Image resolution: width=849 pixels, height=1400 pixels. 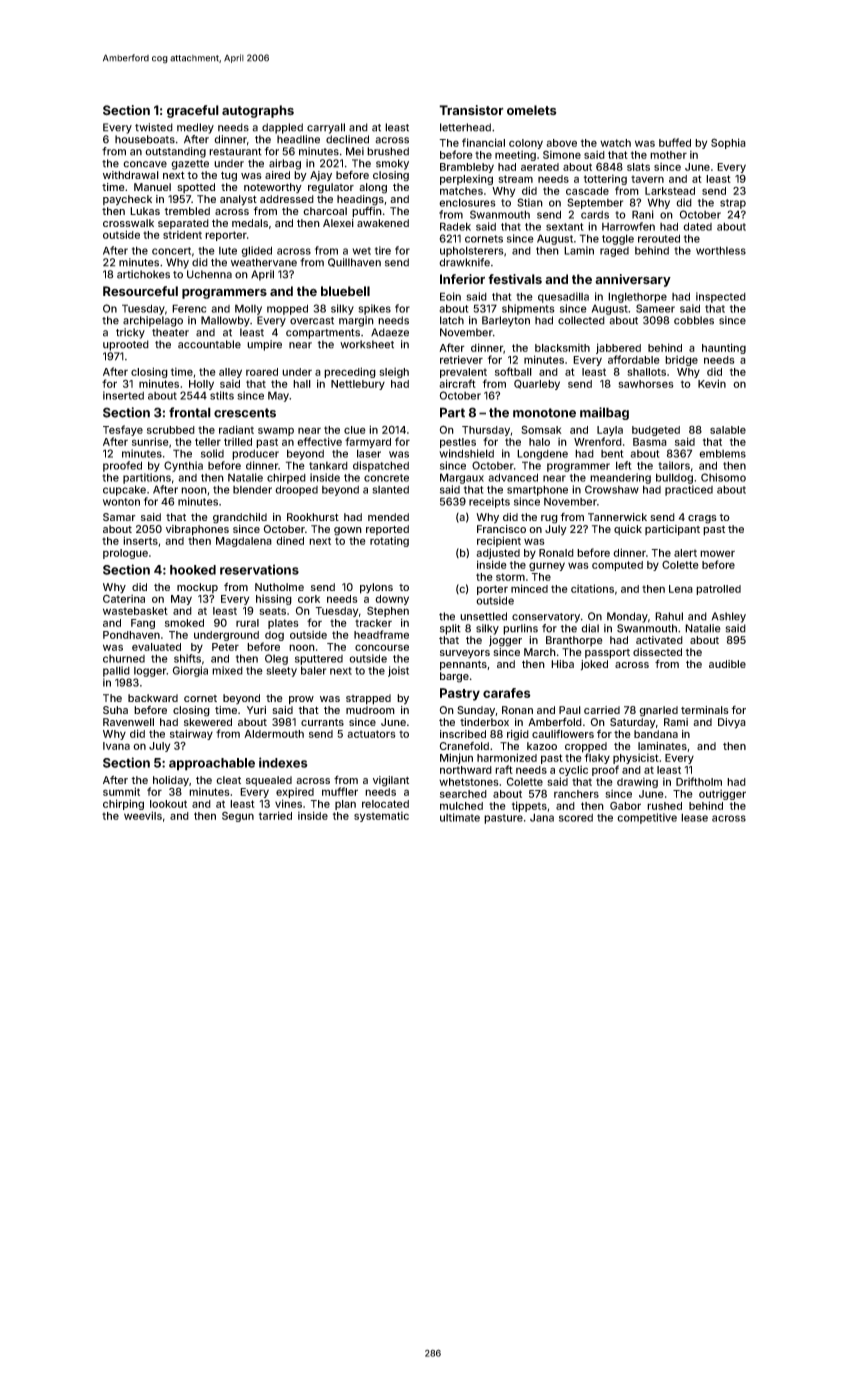 I want to click on budgeted, so click(x=656, y=431).
